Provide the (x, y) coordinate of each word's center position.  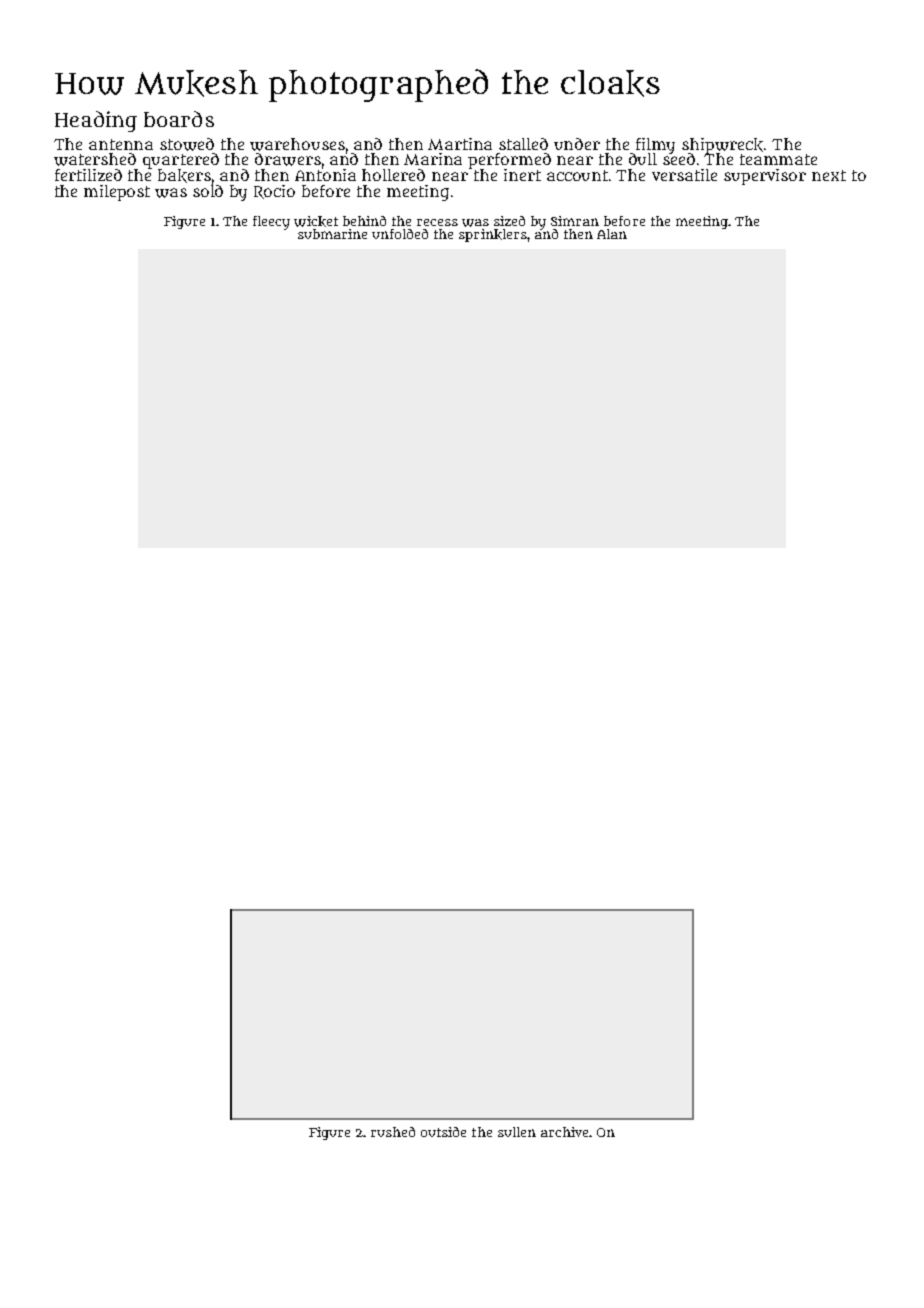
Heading (96, 121)
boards (179, 119)
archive (564, 1132)
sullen (517, 1132)
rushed (393, 1132)
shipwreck (722, 145)
